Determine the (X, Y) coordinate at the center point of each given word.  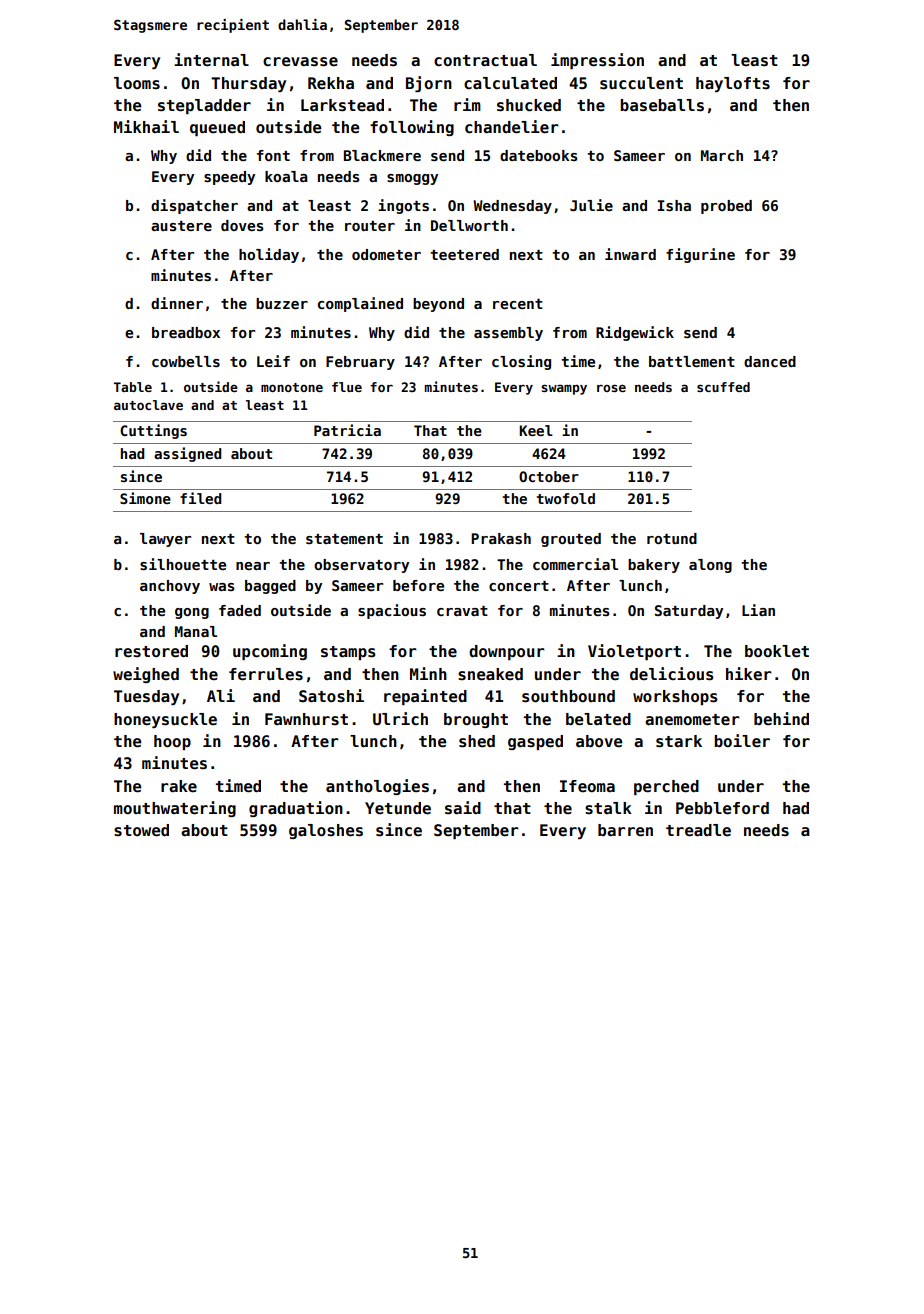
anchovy (170, 587)
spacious (392, 611)
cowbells (186, 361)
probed (726, 207)
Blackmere (382, 155)
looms (137, 83)
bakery (654, 566)
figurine (700, 255)
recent (518, 304)
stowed (141, 830)
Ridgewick (635, 333)
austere (181, 226)
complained (360, 304)
